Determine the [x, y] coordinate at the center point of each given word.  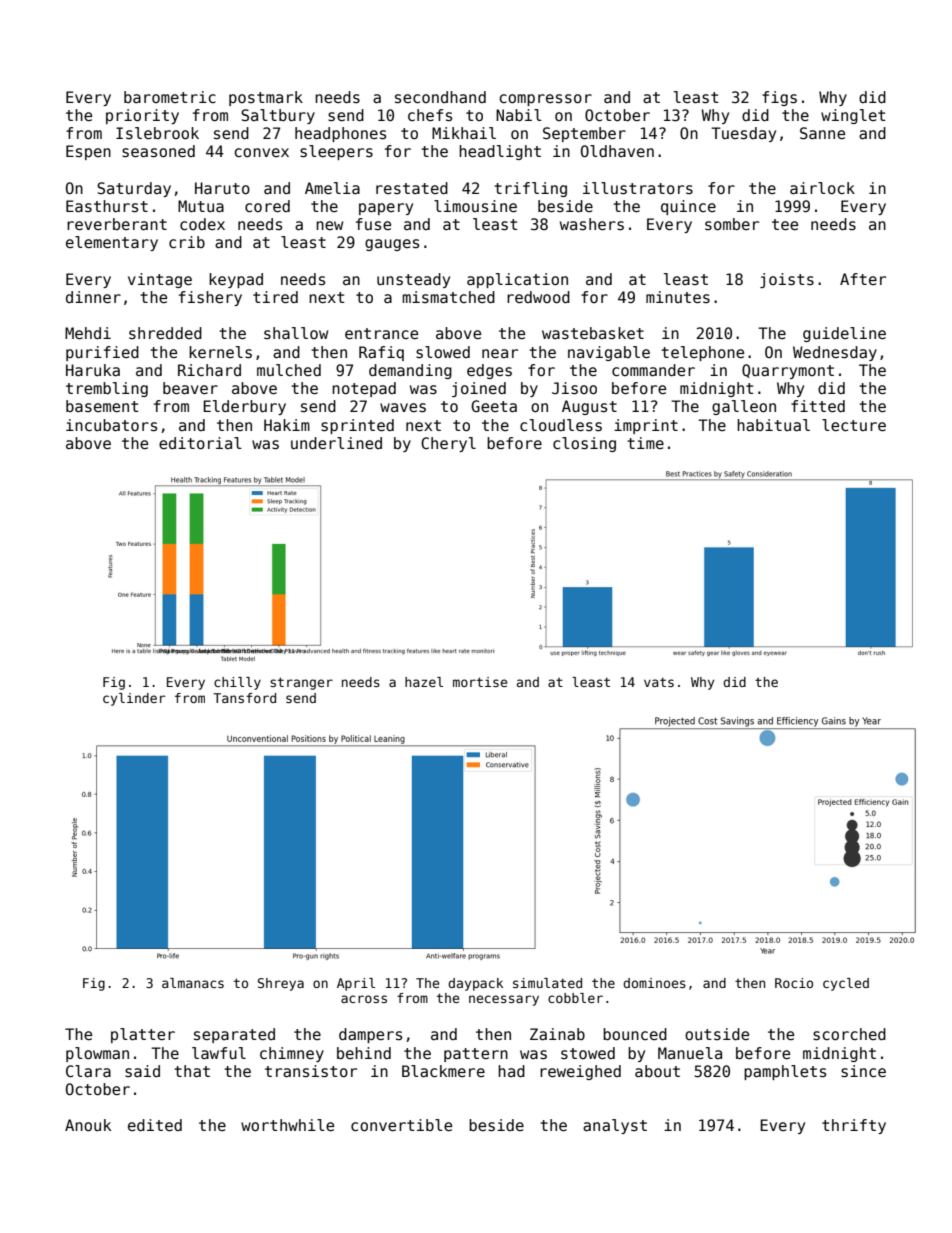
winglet [853, 116]
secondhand [440, 97]
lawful [219, 1053]
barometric [170, 97]
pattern [476, 1055]
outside [717, 1034]
